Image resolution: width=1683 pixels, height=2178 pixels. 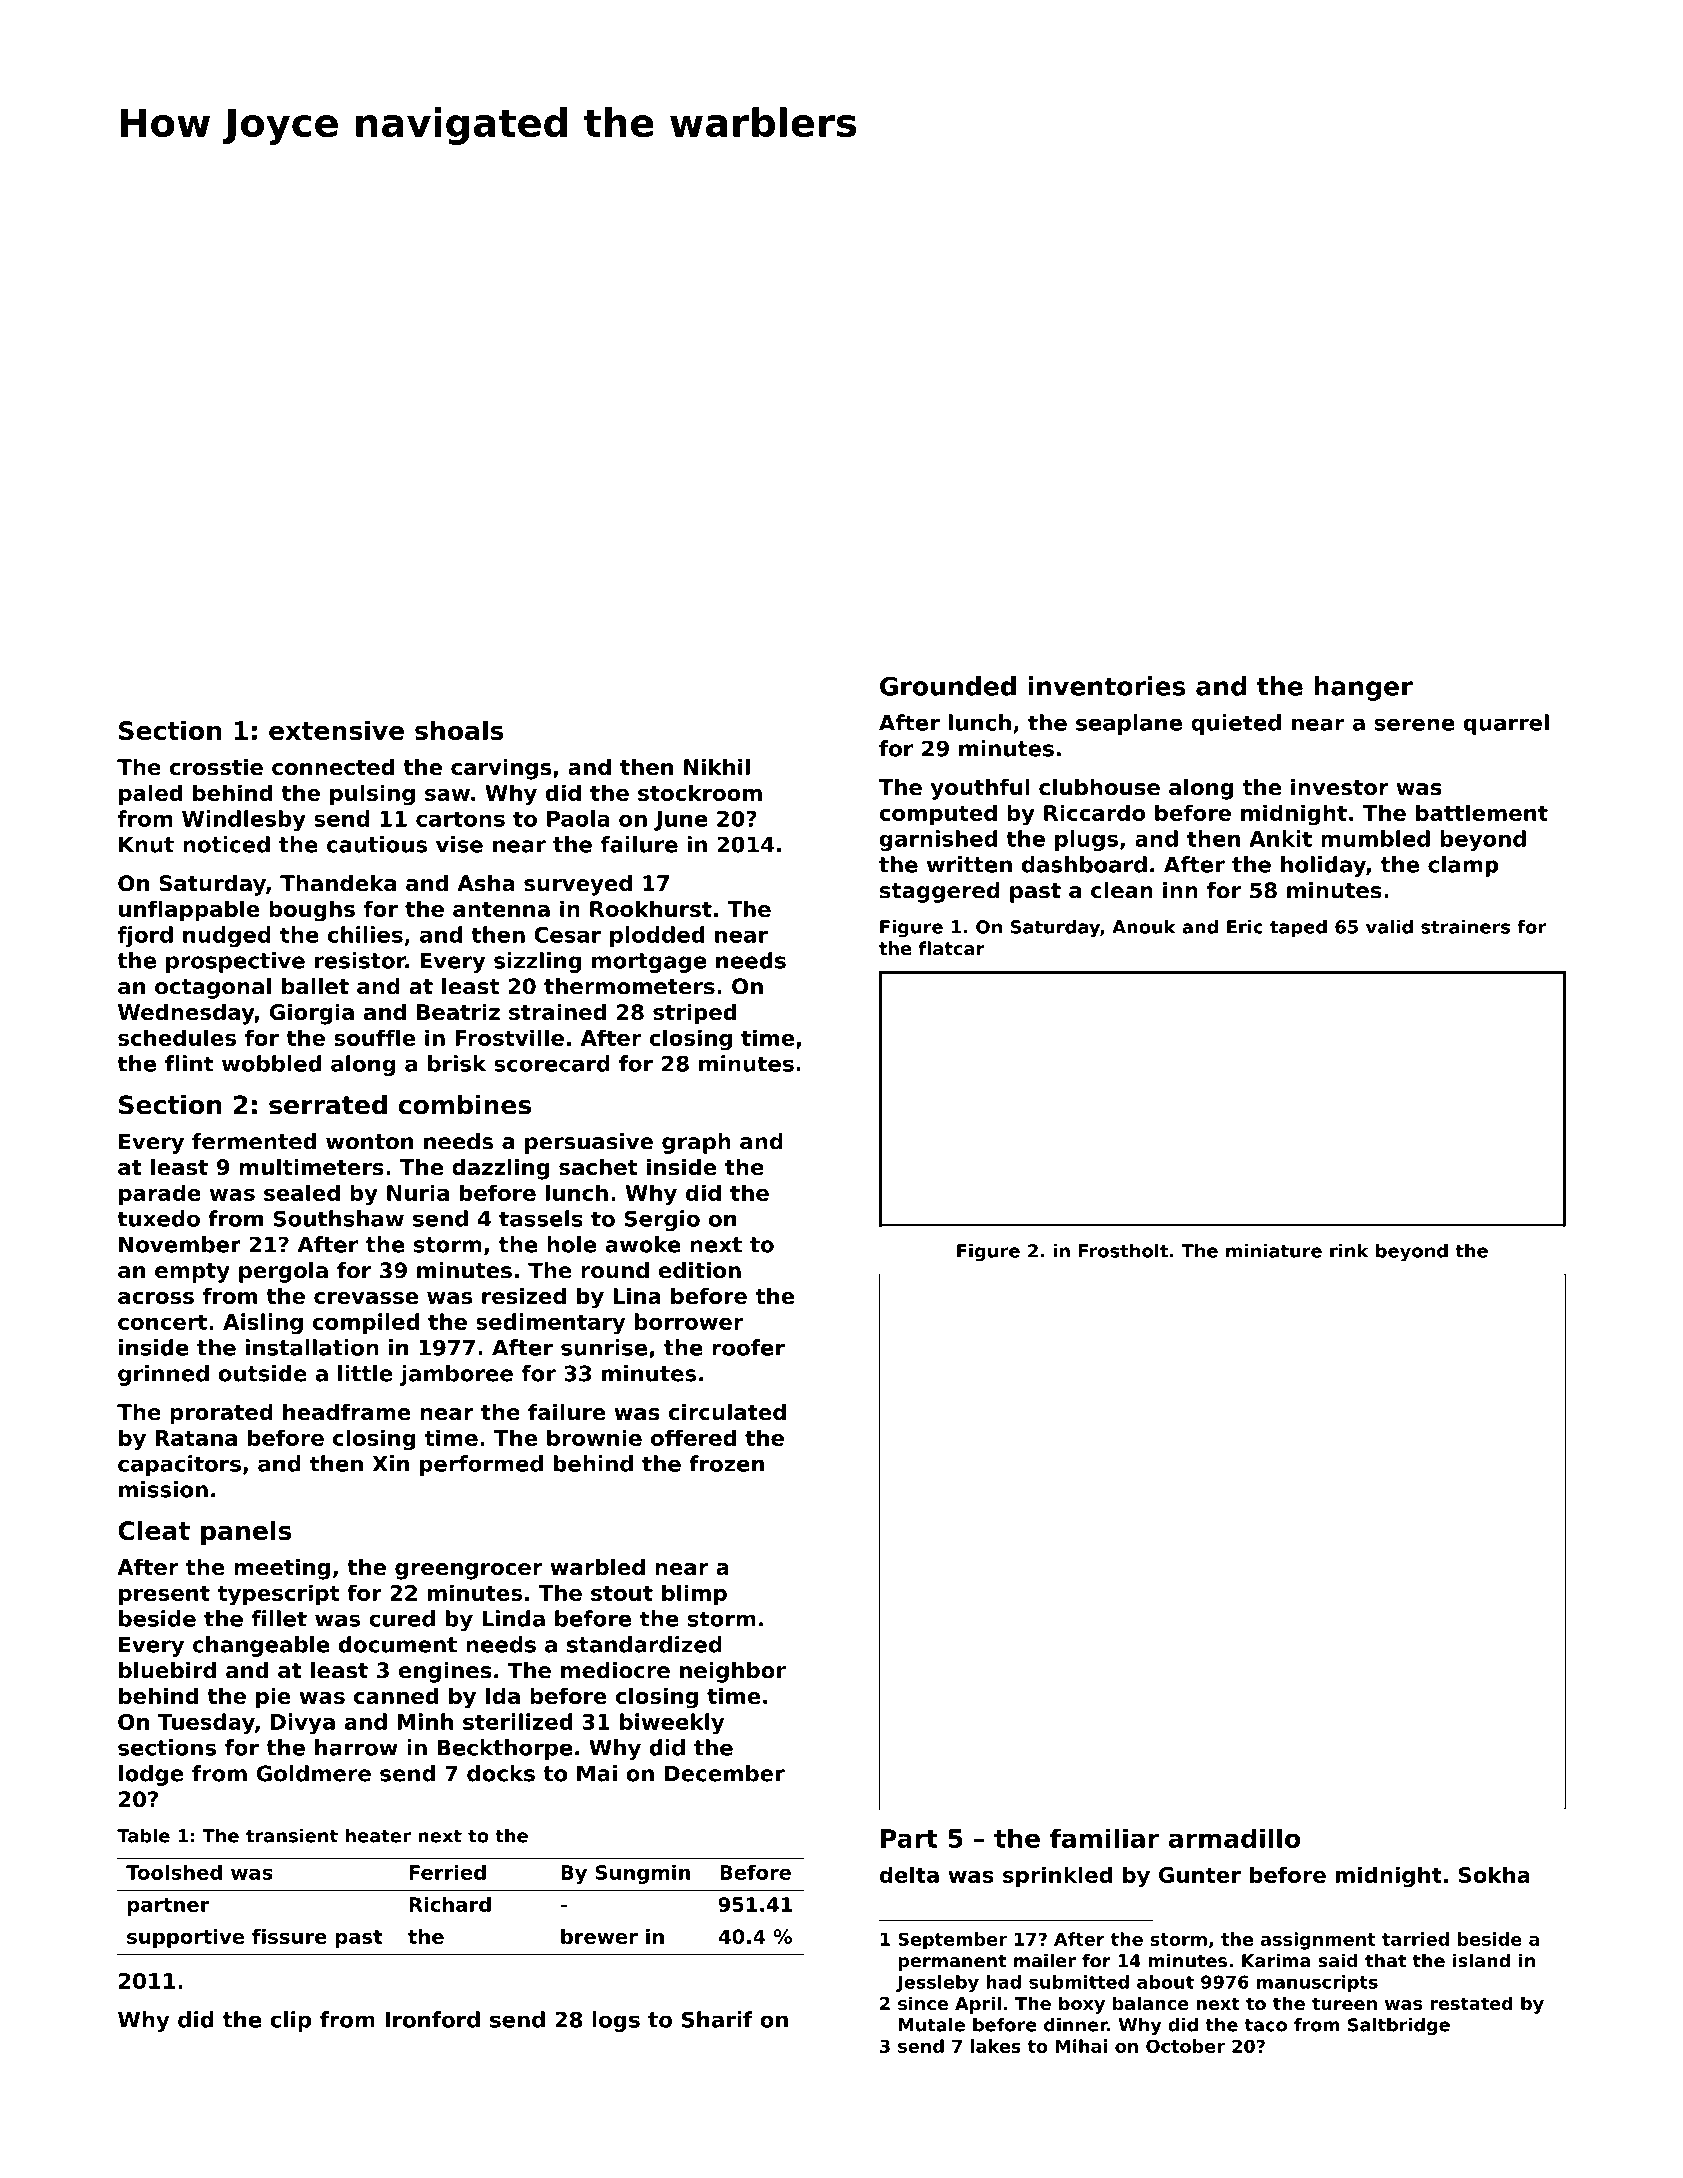 What do you see at coordinates (694, 1594) in the image?
I see `blimp` at bounding box center [694, 1594].
